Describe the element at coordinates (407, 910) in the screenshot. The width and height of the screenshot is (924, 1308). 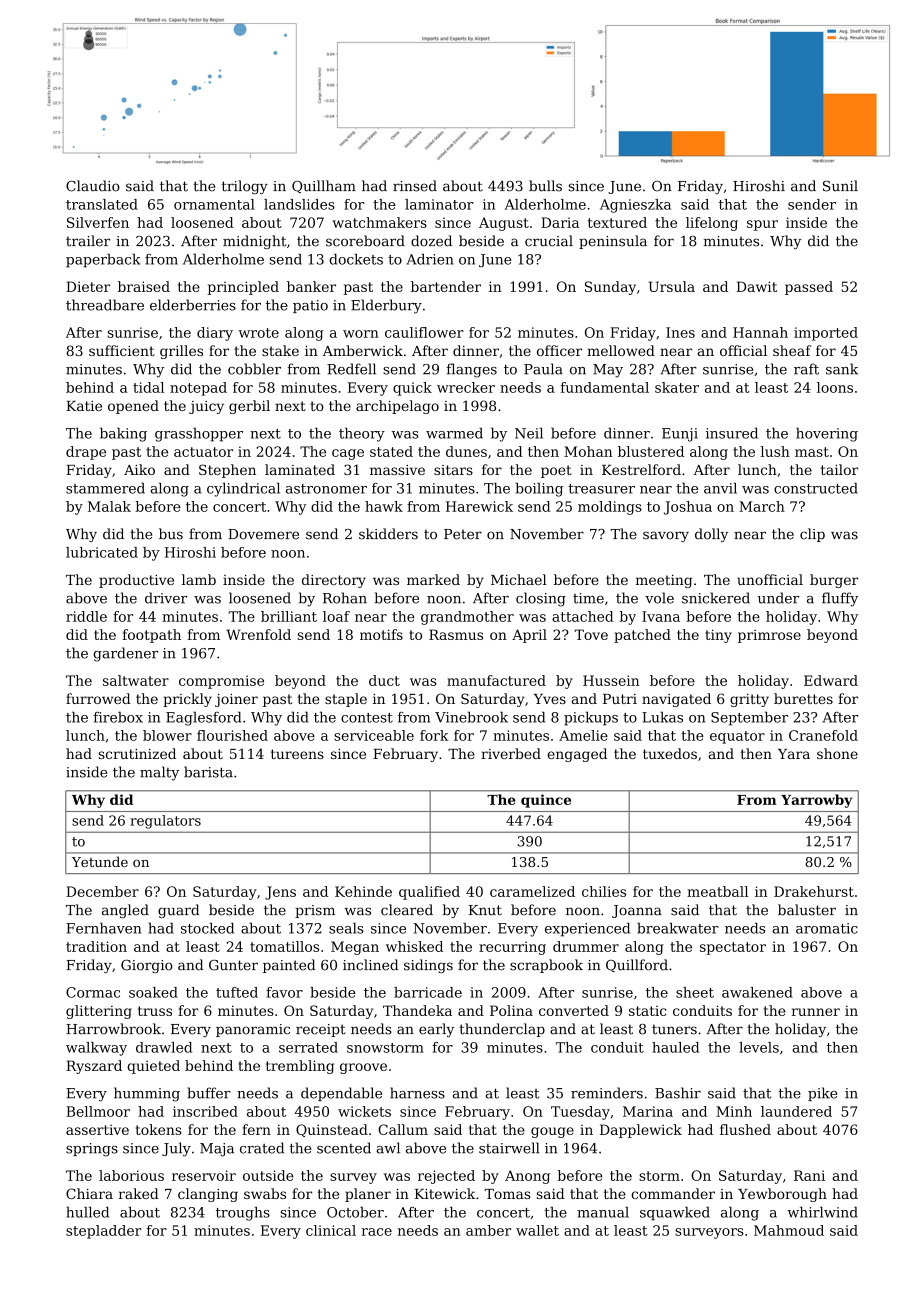
I see `cleared` at that location.
